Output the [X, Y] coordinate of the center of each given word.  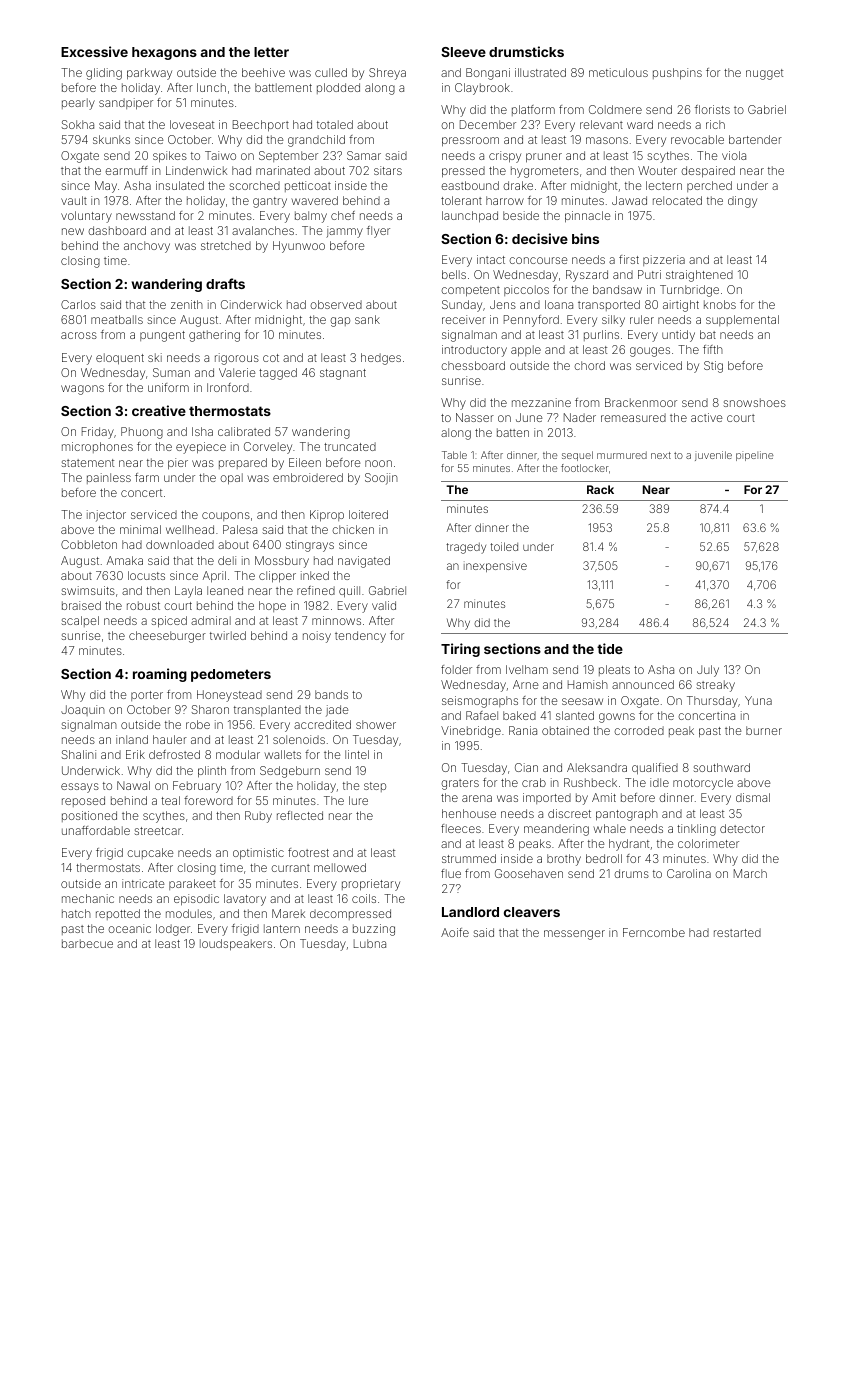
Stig [713, 367]
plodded [338, 88]
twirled [228, 635]
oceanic [129, 928]
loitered [368, 514]
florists [712, 109]
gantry [270, 202]
